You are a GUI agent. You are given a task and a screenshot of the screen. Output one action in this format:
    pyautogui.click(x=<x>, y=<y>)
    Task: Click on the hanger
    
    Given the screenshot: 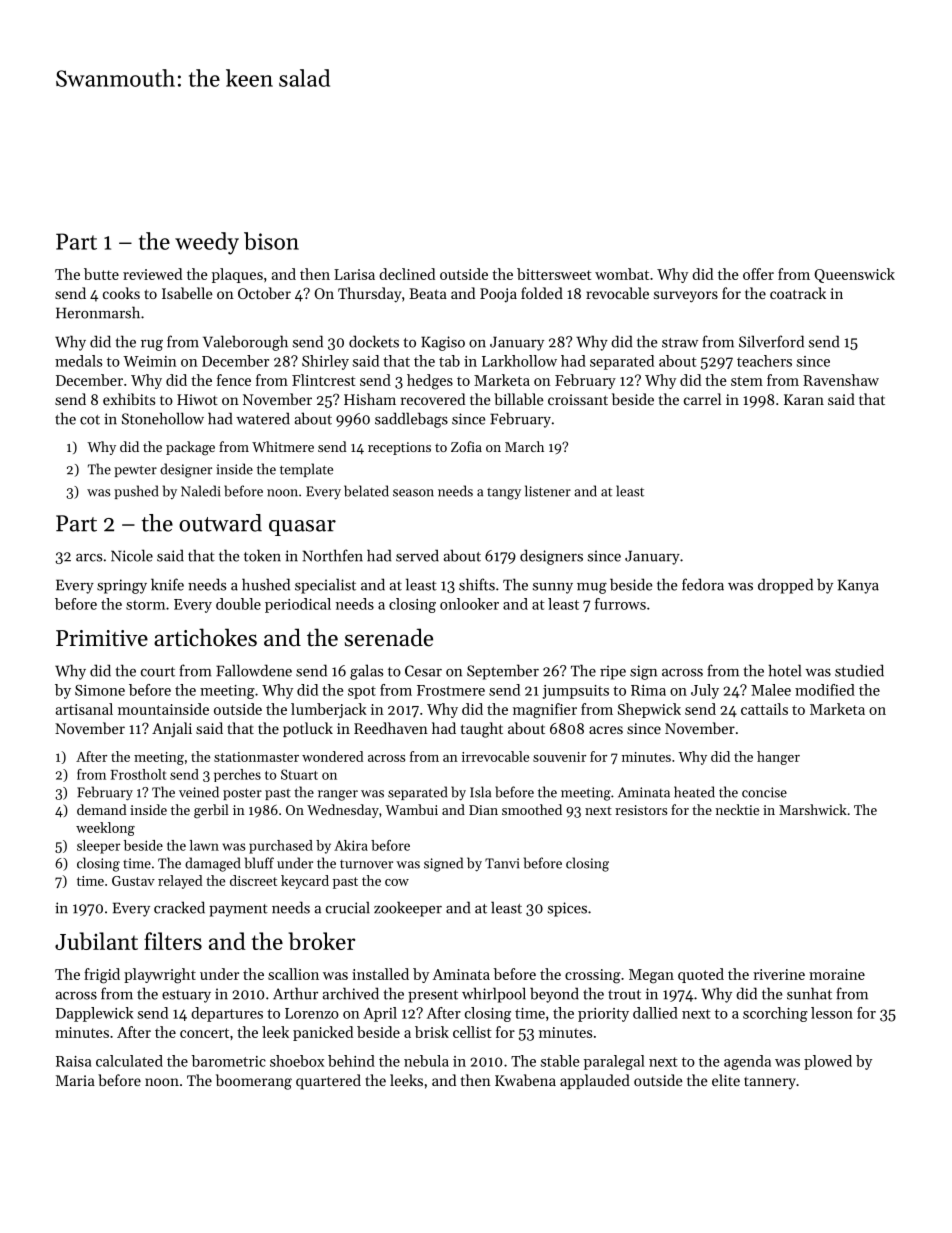 What is the action you would take?
    pyautogui.click(x=778, y=758)
